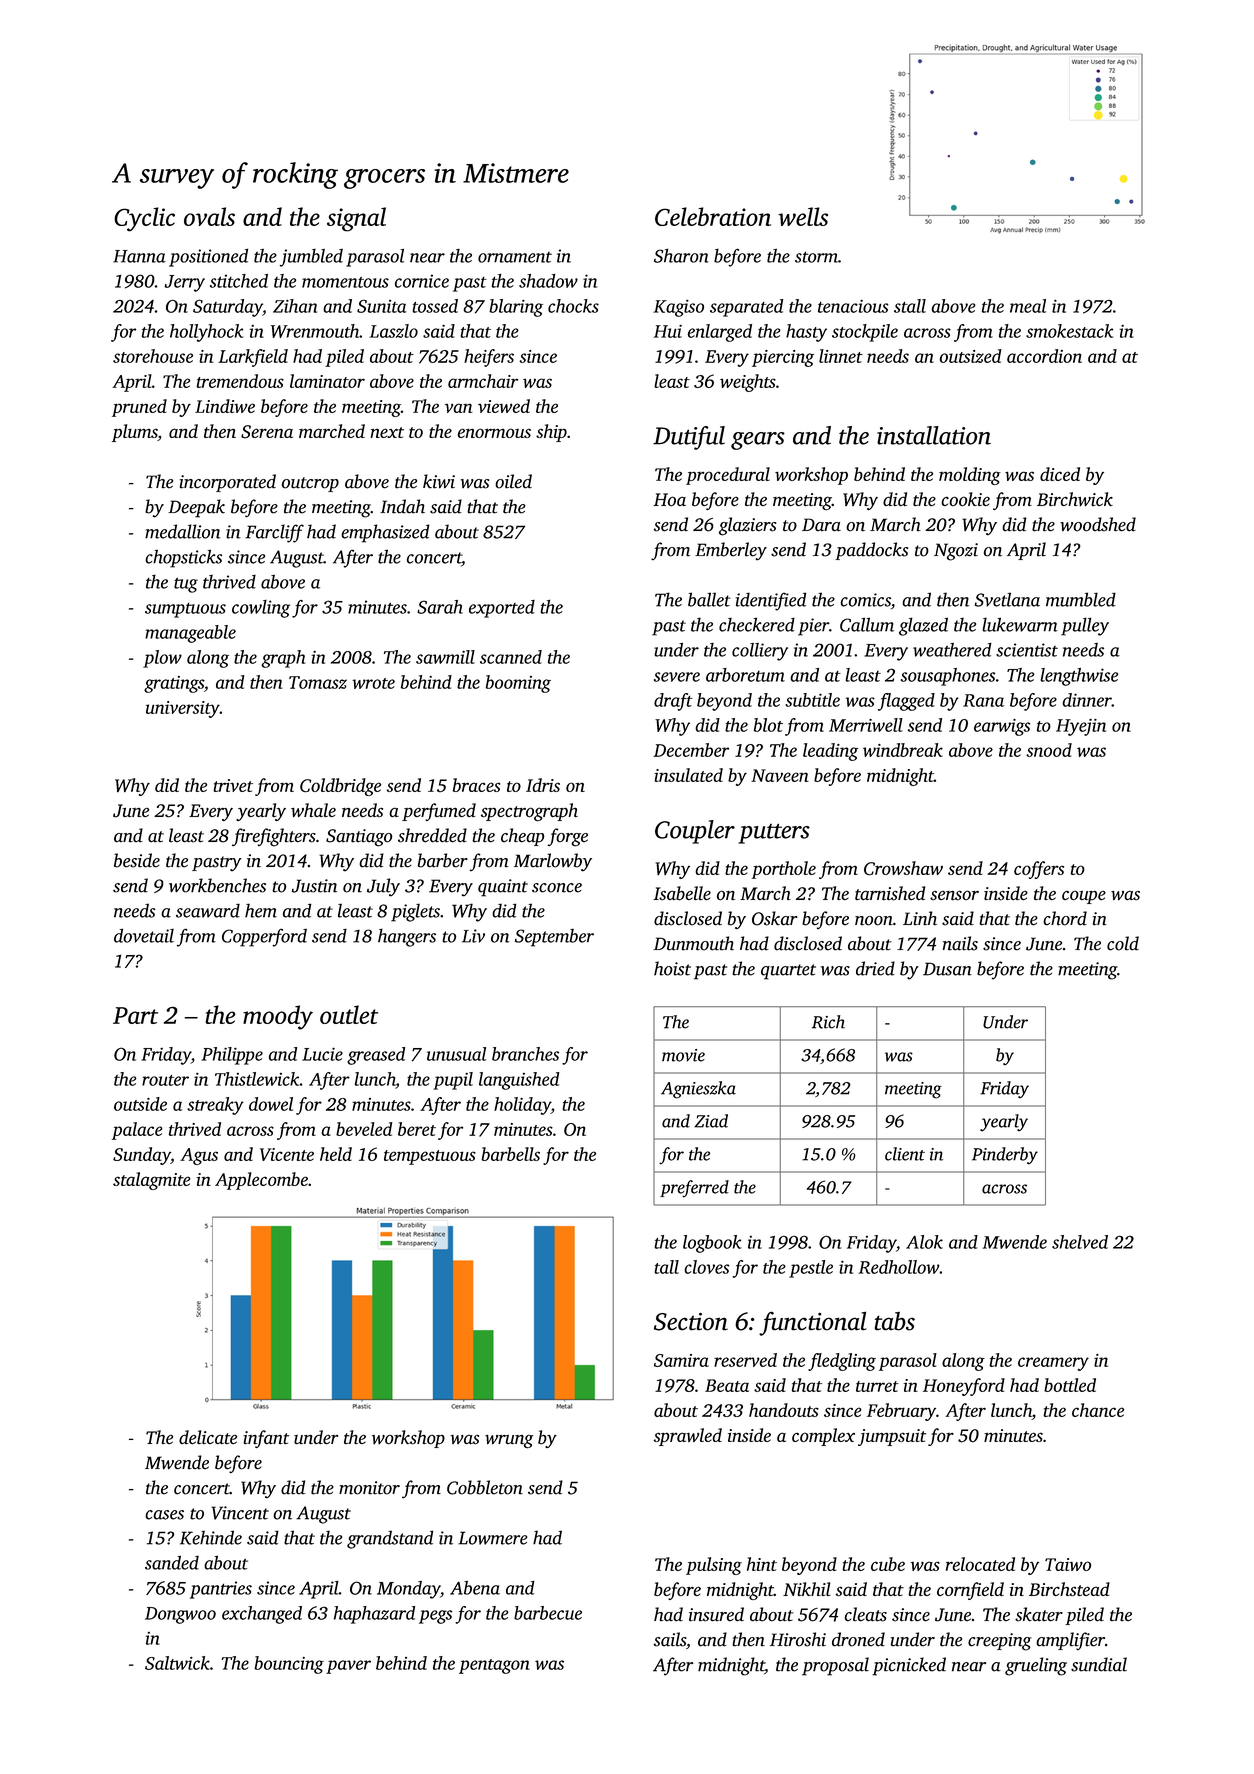  I want to click on beside, so click(137, 860).
